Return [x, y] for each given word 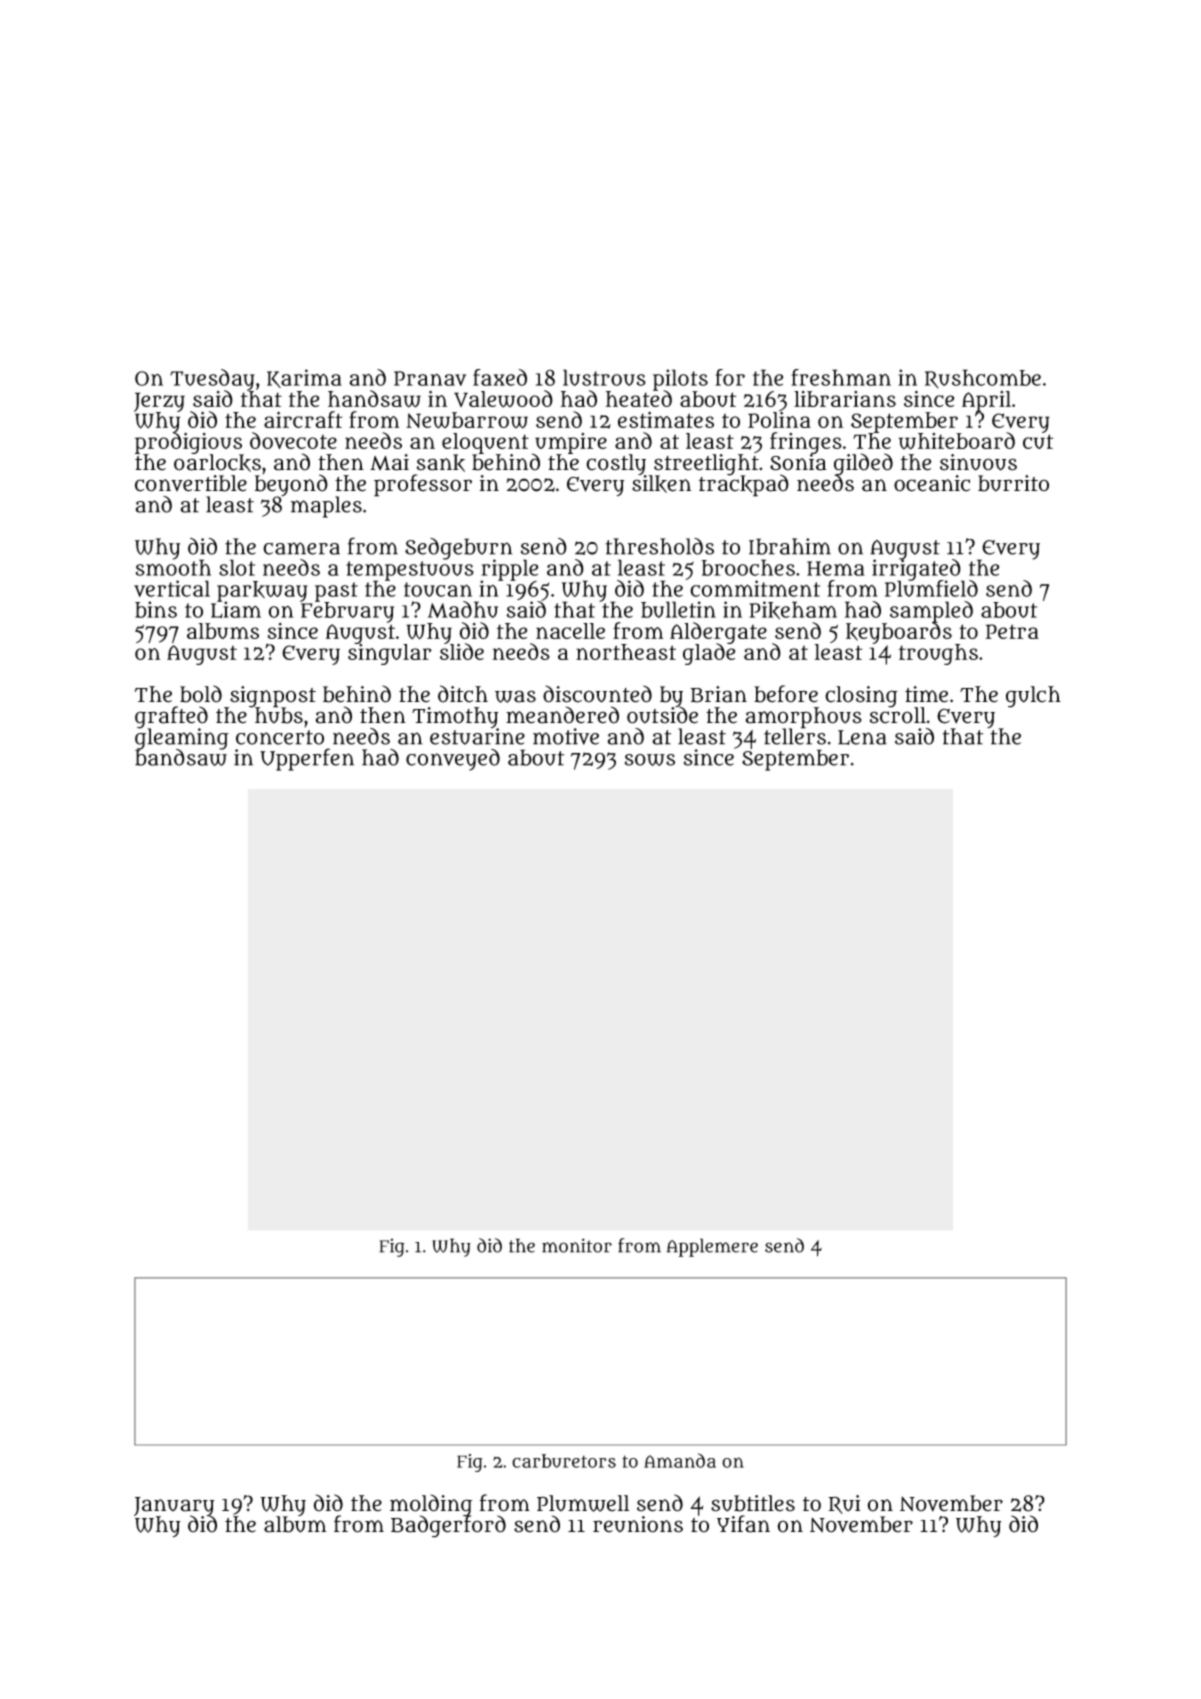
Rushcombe [983, 378]
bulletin [678, 609]
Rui [844, 1504]
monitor [577, 1245]
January [174, 1506]
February [347, 612]
